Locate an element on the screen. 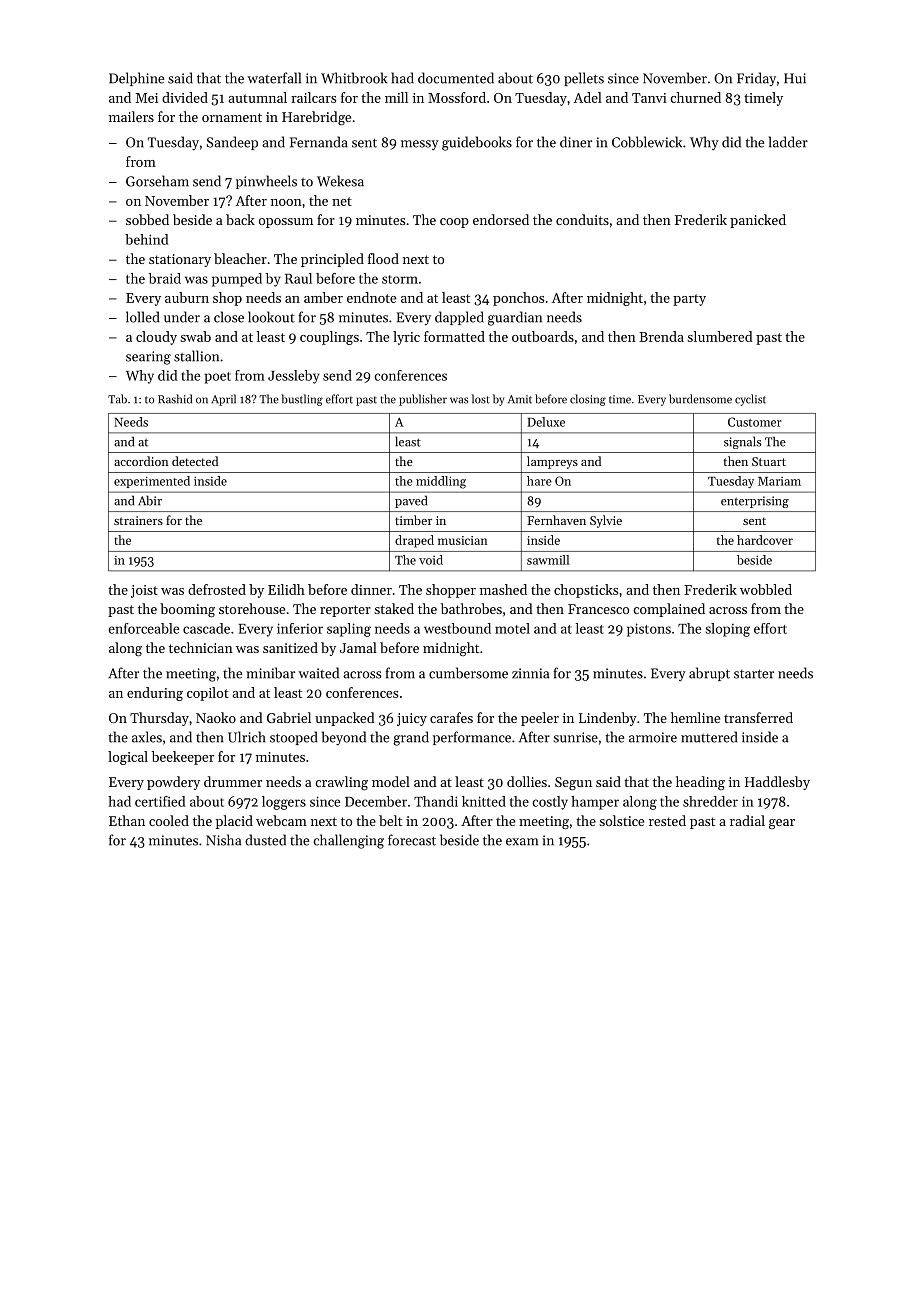  party is located at coordinates (689, 300).
